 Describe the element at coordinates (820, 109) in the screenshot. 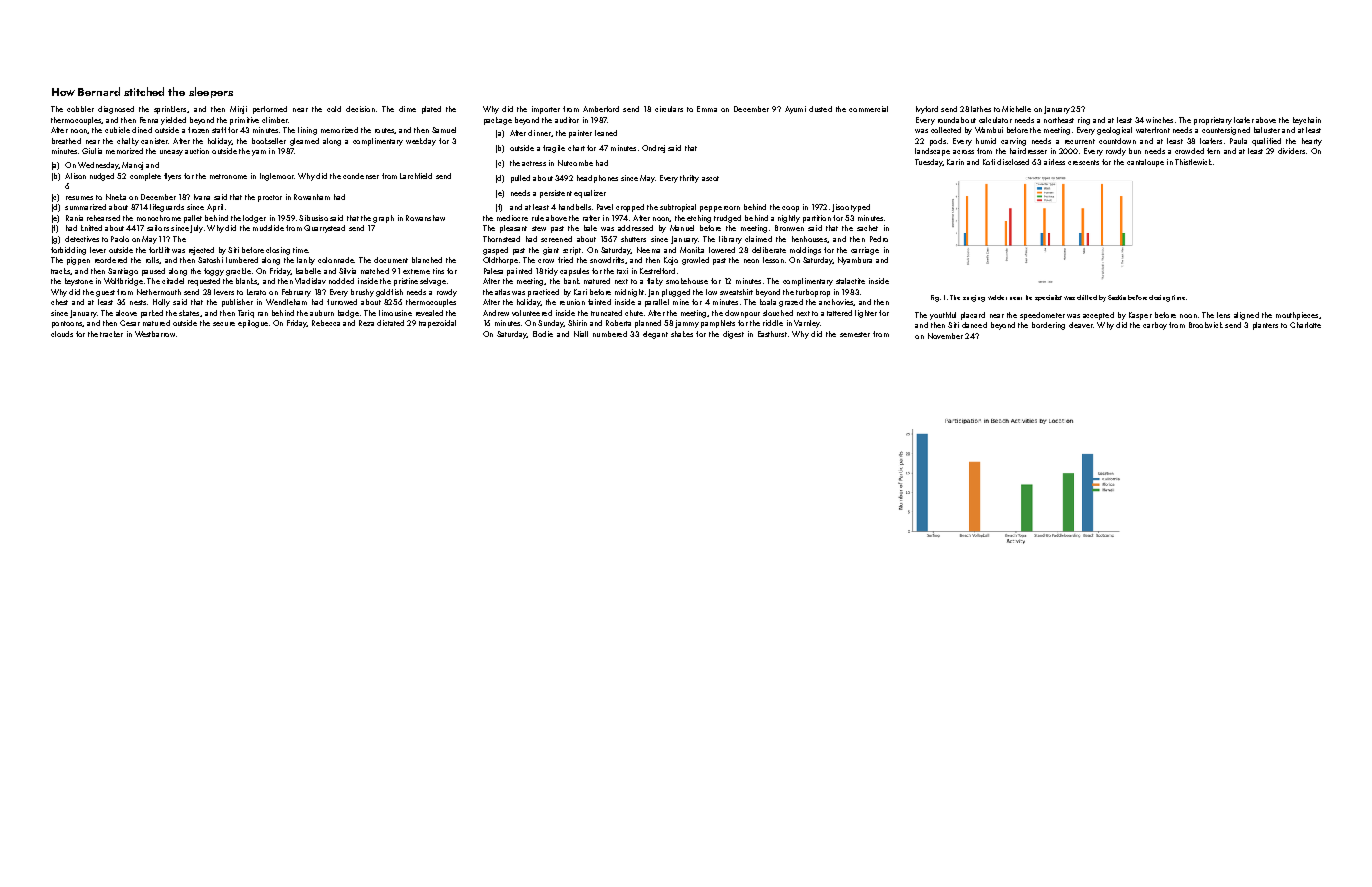

I see `dusted` at that location.
